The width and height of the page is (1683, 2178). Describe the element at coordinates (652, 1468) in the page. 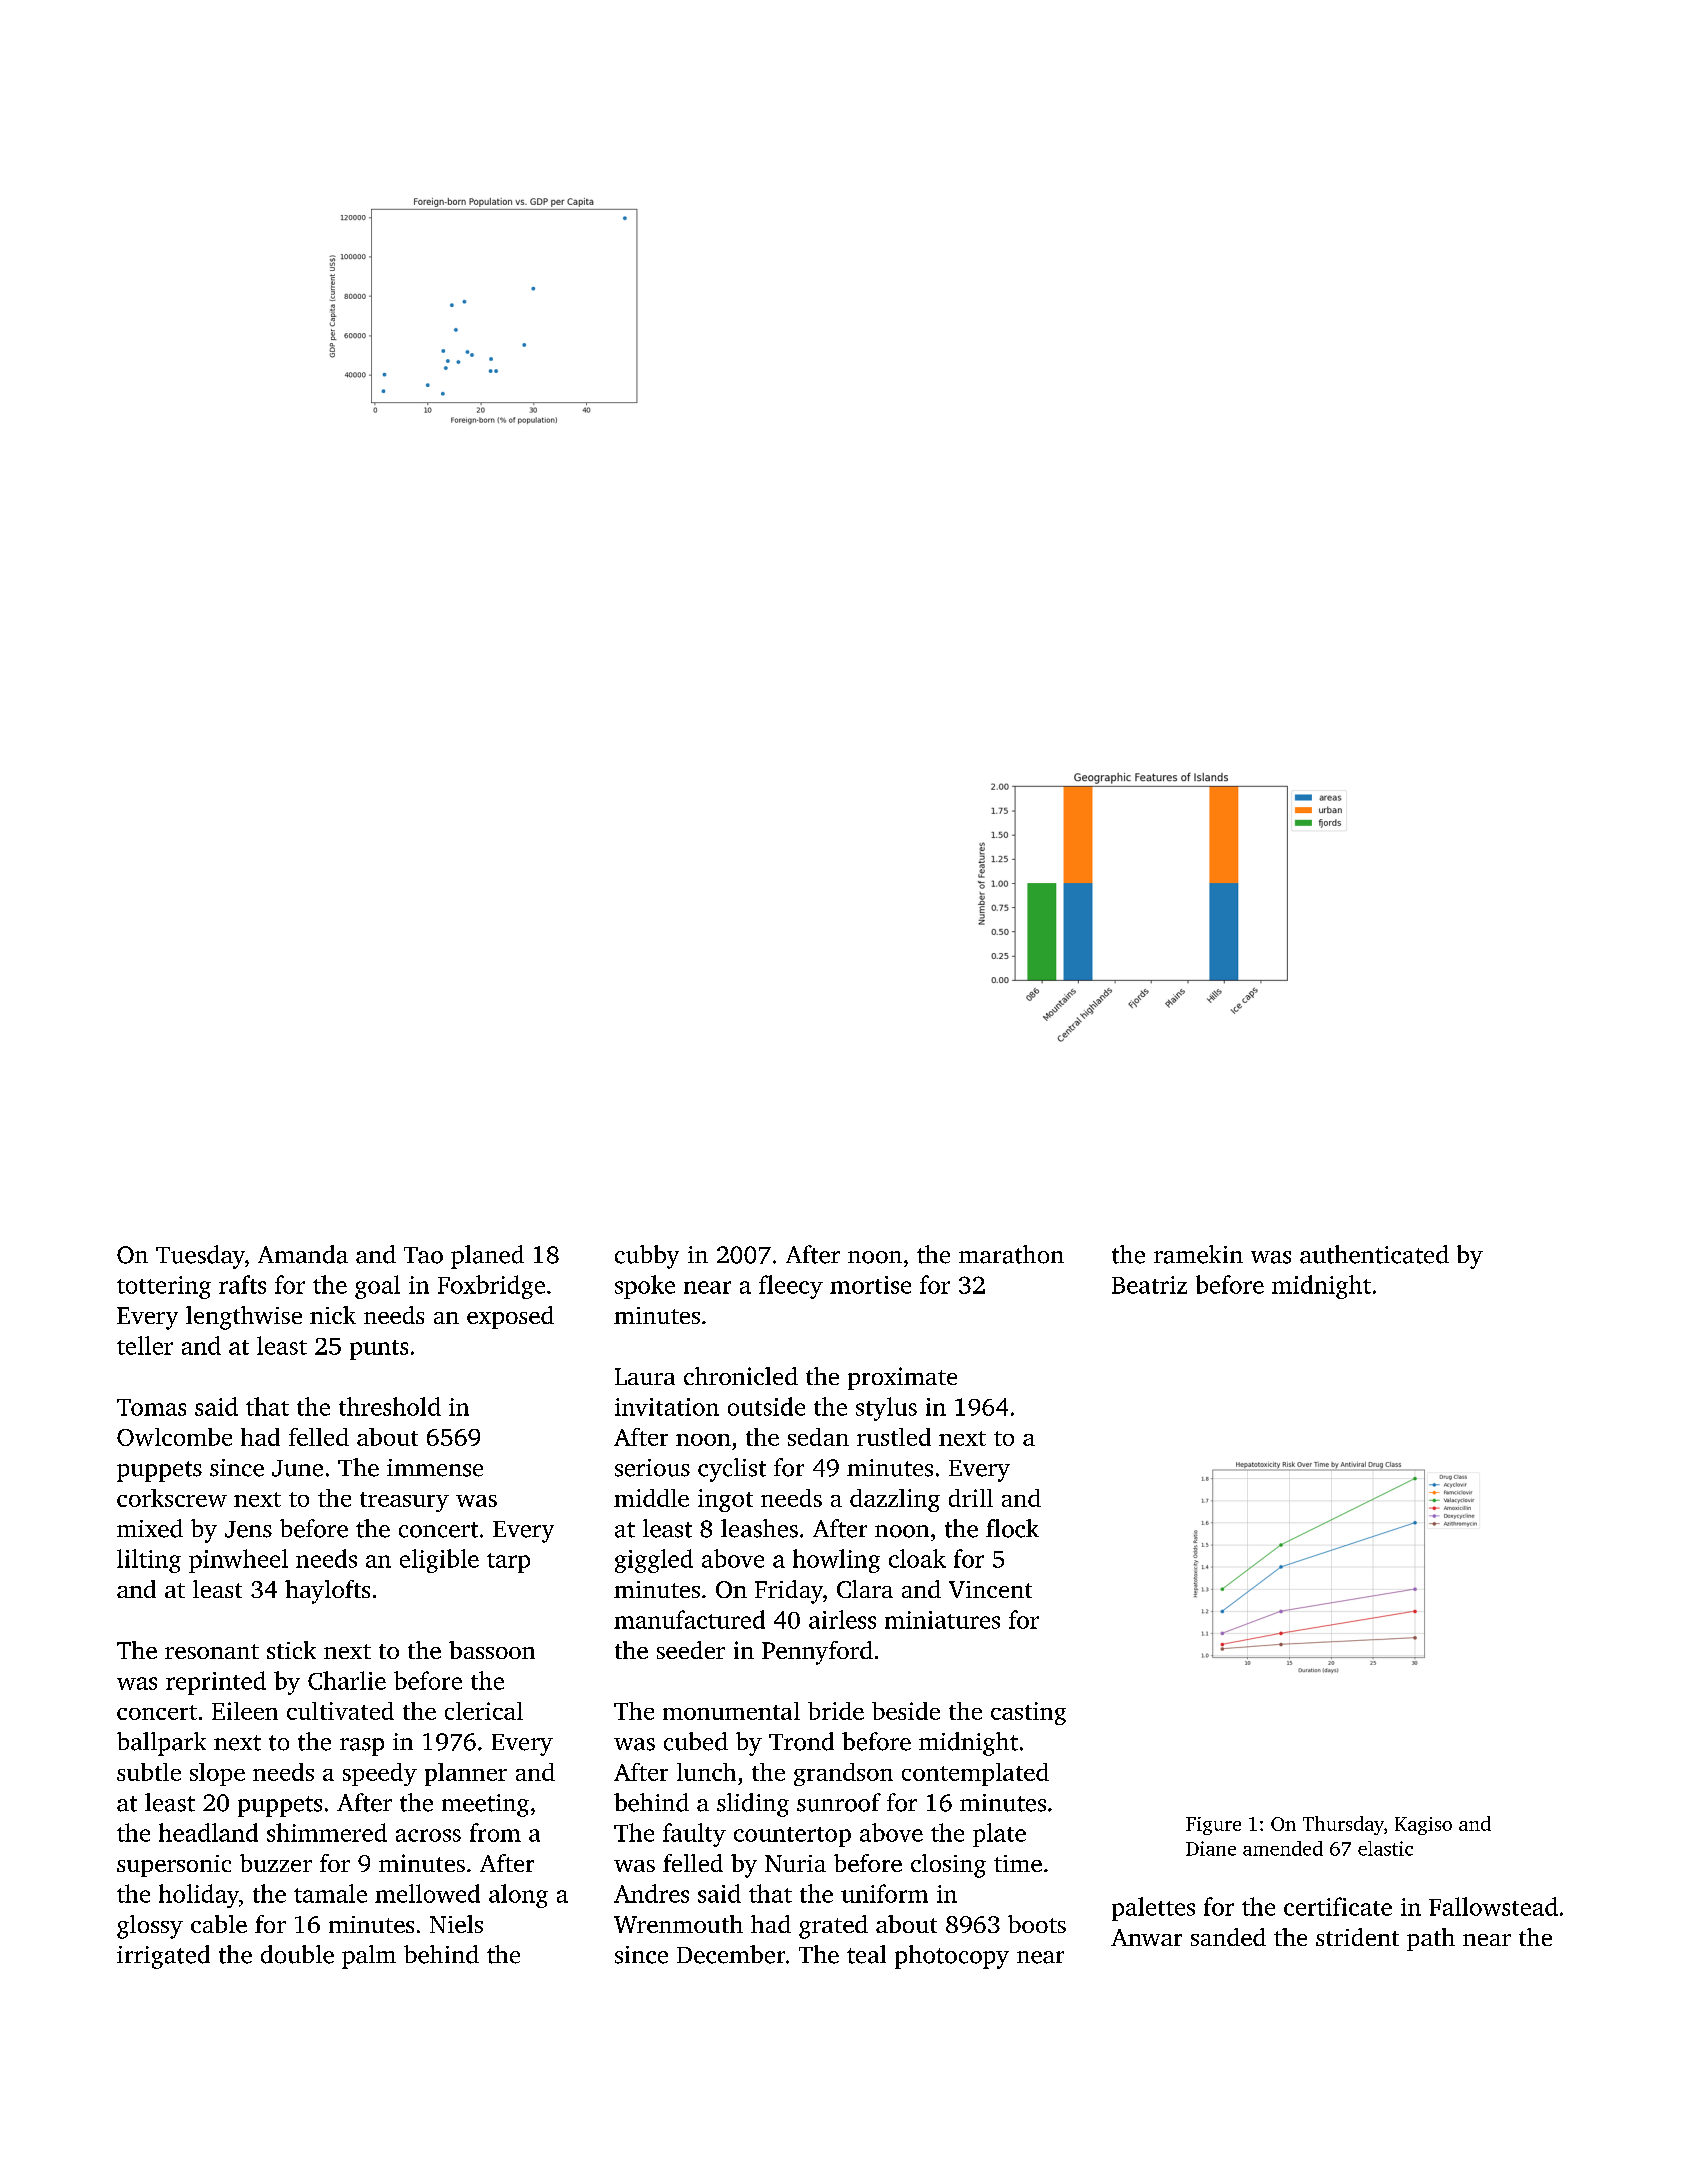

I see `serious` at that location.
